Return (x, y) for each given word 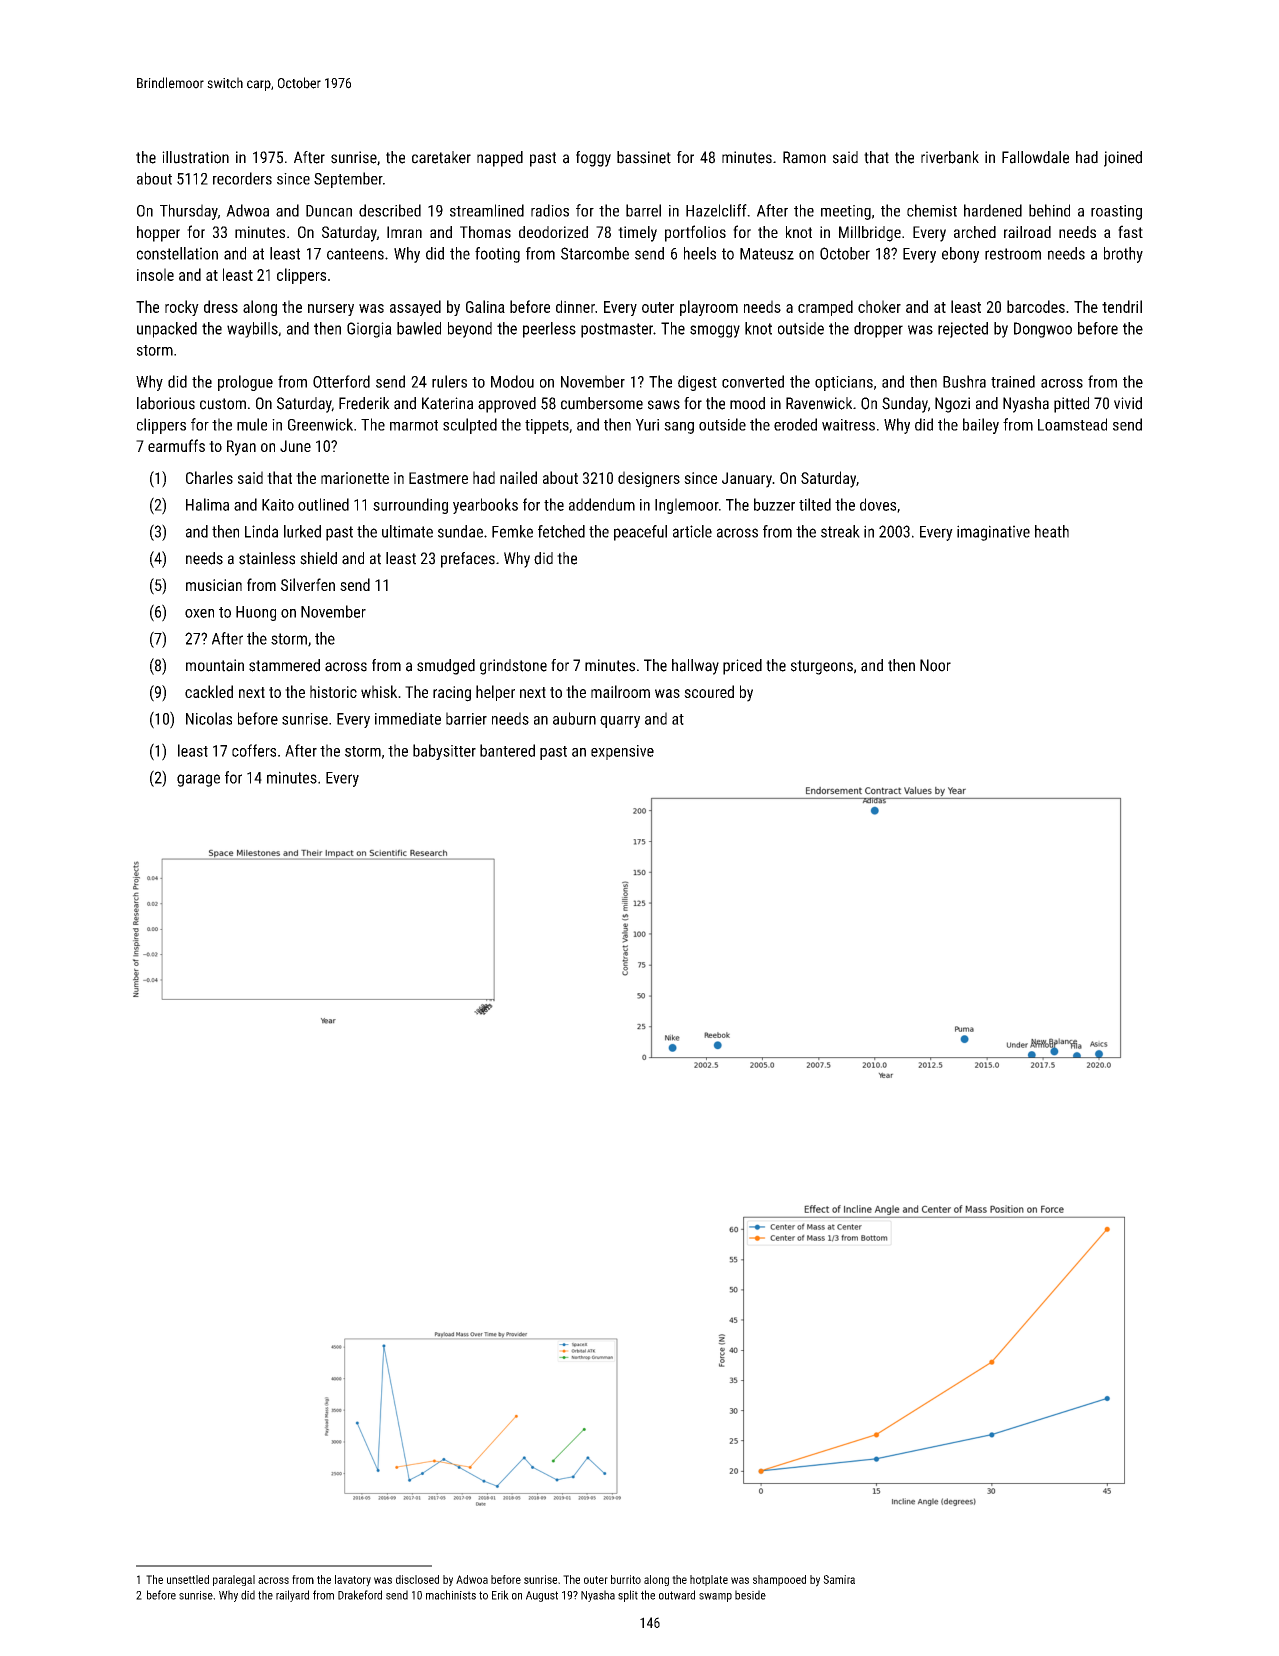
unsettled (188, 1579)
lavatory (353, 1581)
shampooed (779, 1580)
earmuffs (176, 445)
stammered (284, 665)
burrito (626, 1579)
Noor (935, 665)
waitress (848, 425)
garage (198, 780)
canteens (355, 254)
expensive (622, 752)
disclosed (417, 1579)
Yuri (647, 425)
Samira (839, 1579)
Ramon (804, 157)
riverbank (950, 157)
